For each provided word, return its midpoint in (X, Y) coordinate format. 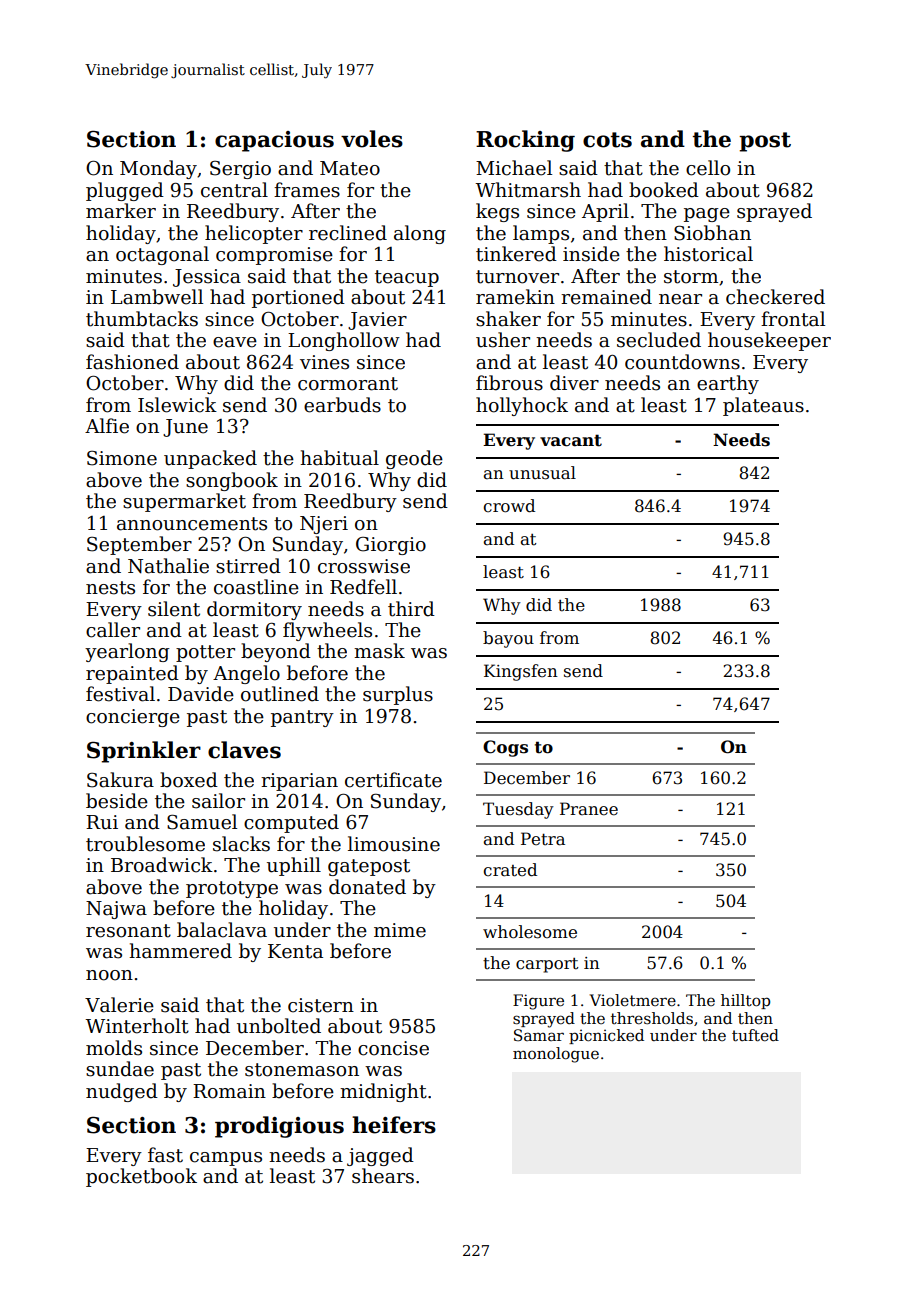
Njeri (324, 525)
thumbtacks (142, 319)
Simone (122, 458)
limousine (394, 844)
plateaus (763, 406)
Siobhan (712, 233)
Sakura (120, 780)
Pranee (589, 809)
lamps (541, 234)
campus (226, 1159)
